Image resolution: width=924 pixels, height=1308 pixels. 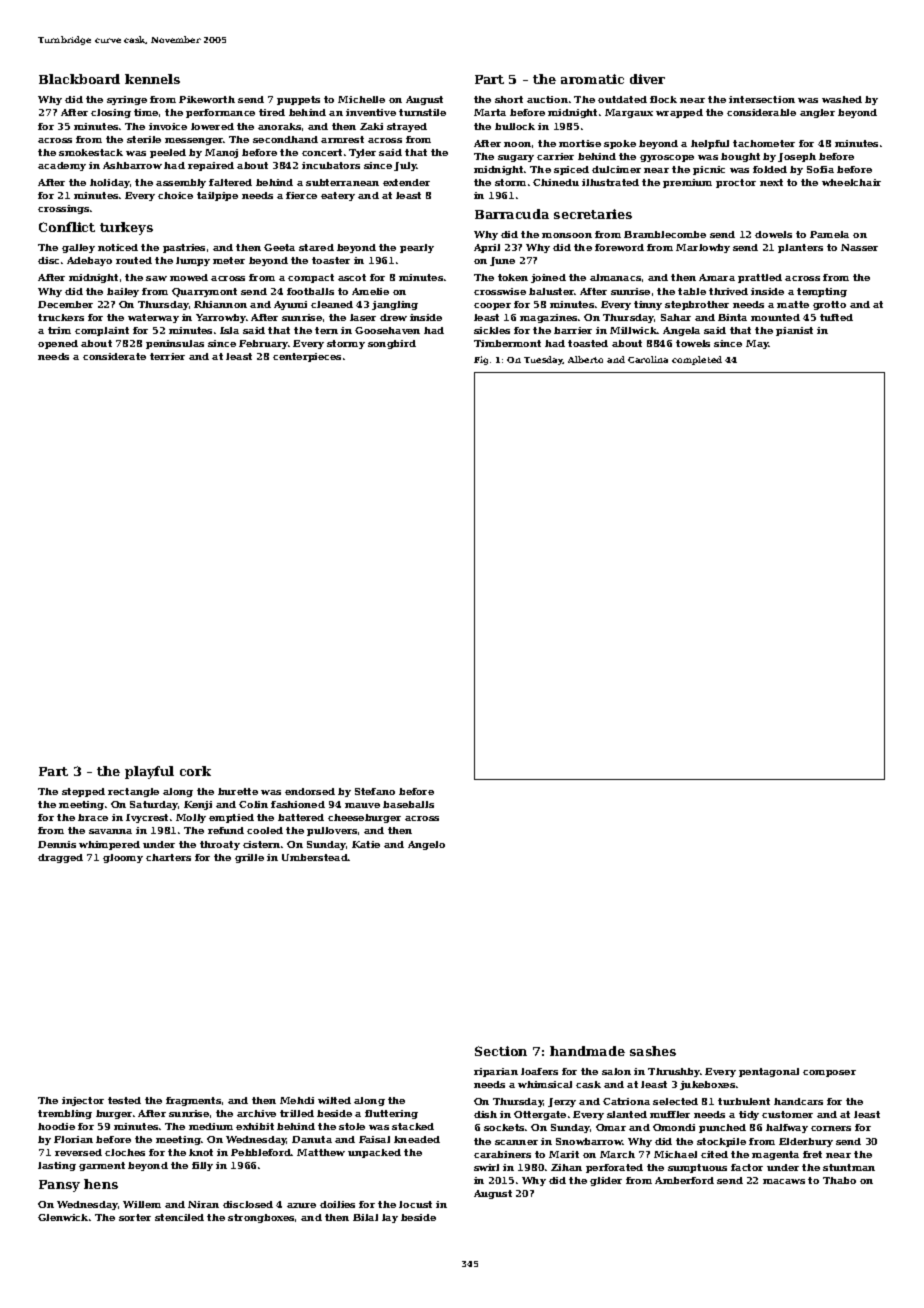 I want to click on pianist, so click(x=794, y=331).
